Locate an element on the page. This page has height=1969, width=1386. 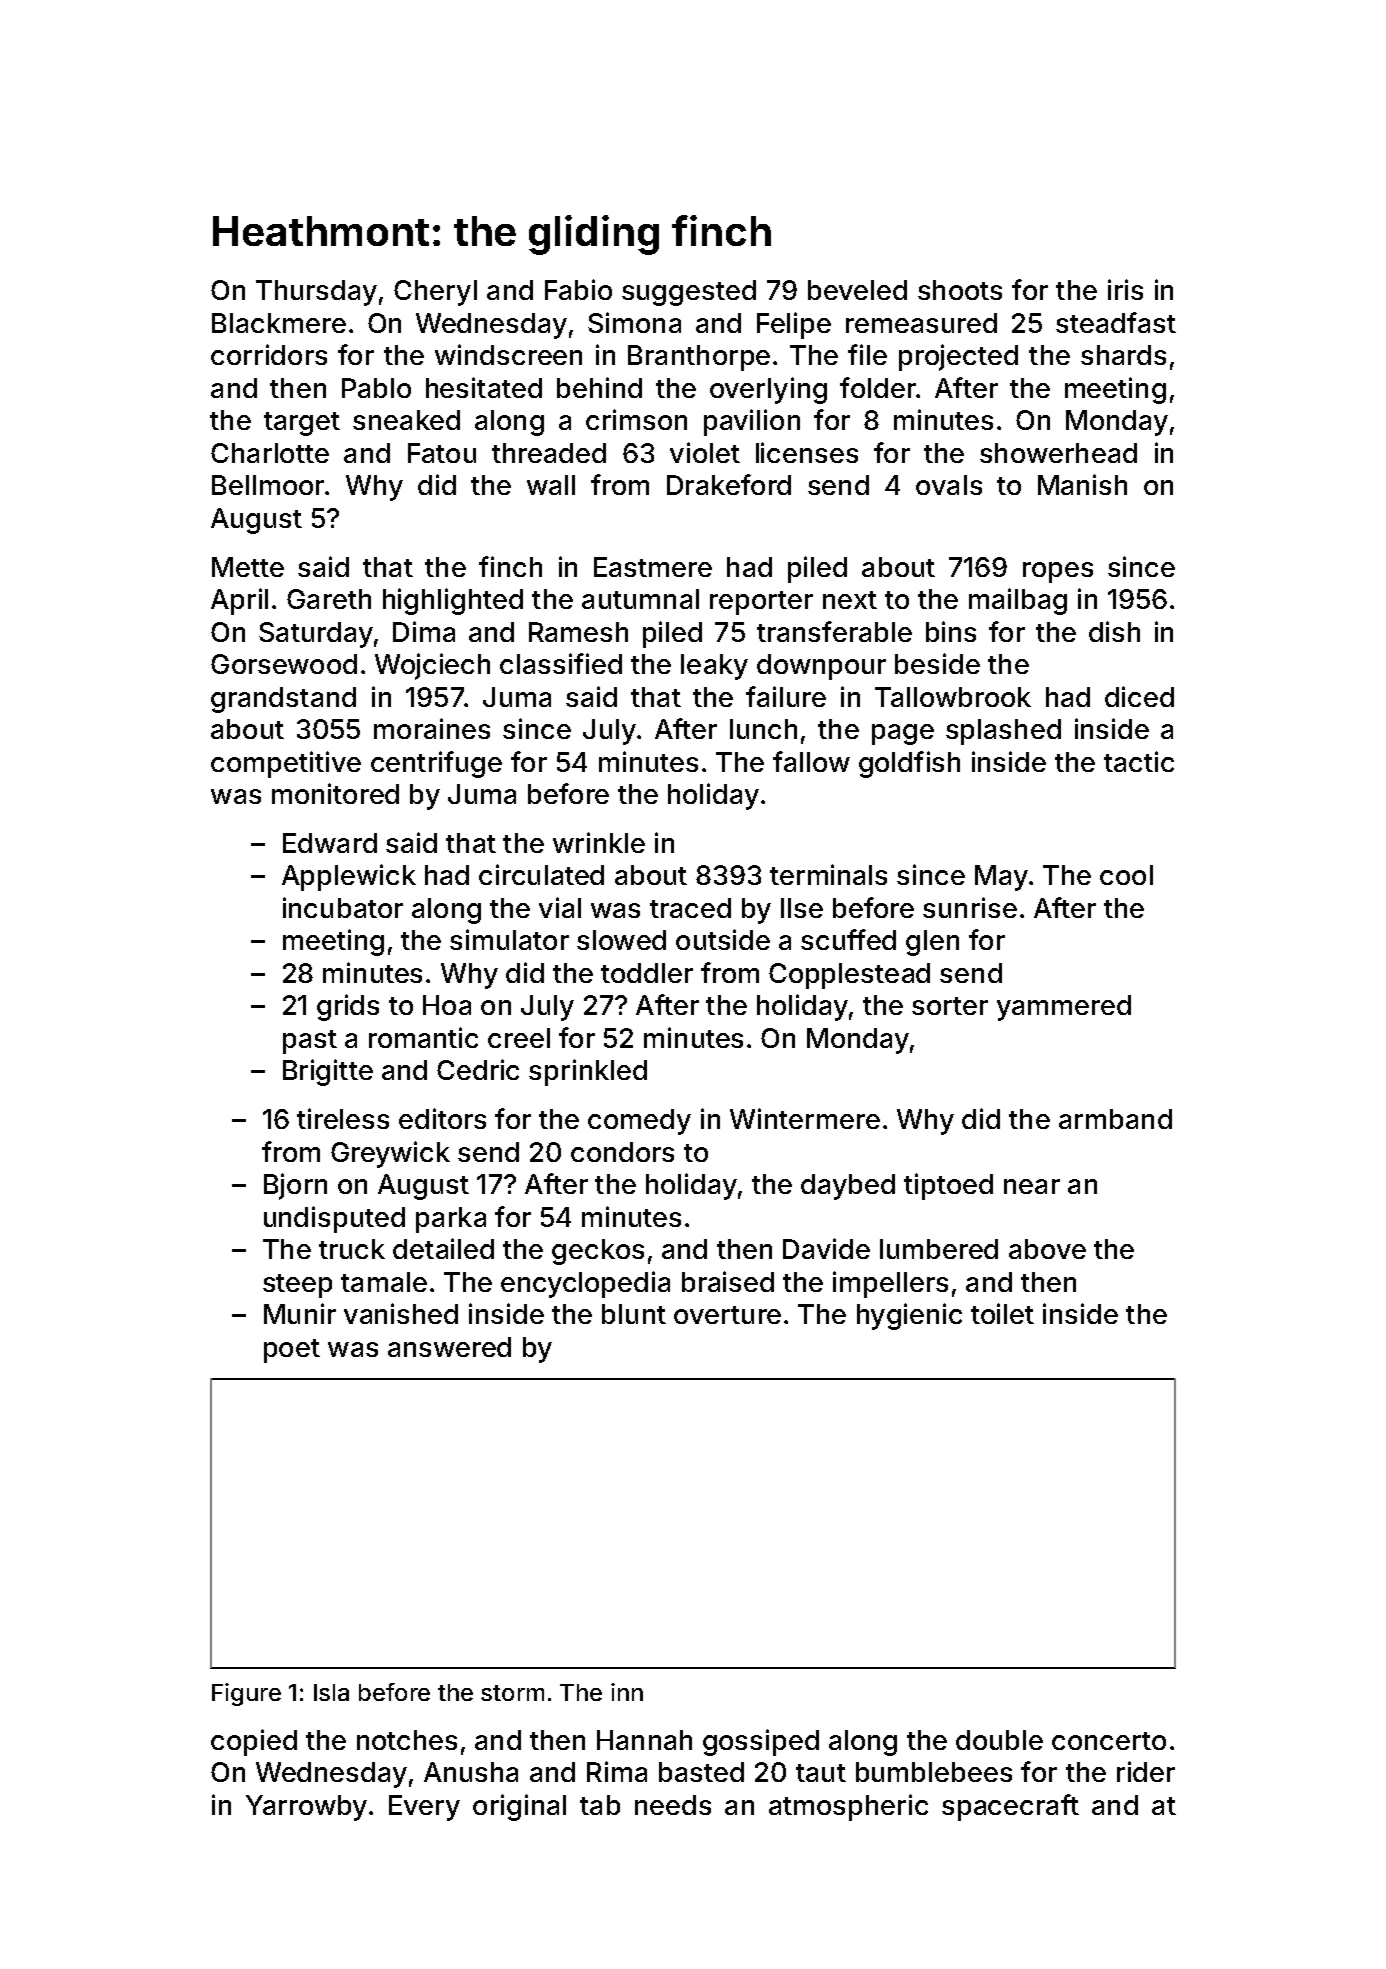
poet is located at coordinates (292, 1351).
